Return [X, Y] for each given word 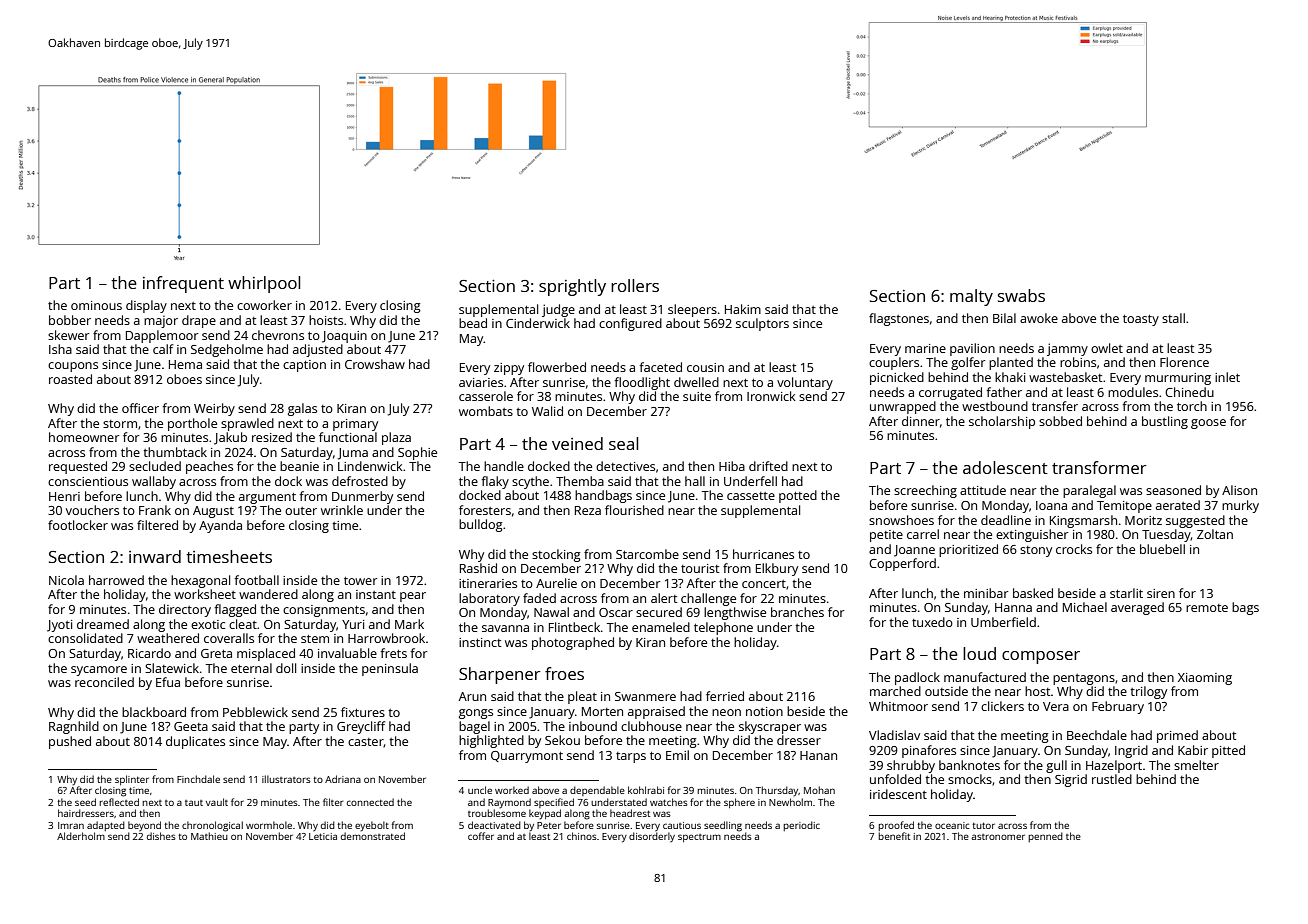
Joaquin [344, 337]
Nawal [551, 612]
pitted [1228, 751]
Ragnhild [74, 727]
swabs [1021, 295]
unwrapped [903, 407]
